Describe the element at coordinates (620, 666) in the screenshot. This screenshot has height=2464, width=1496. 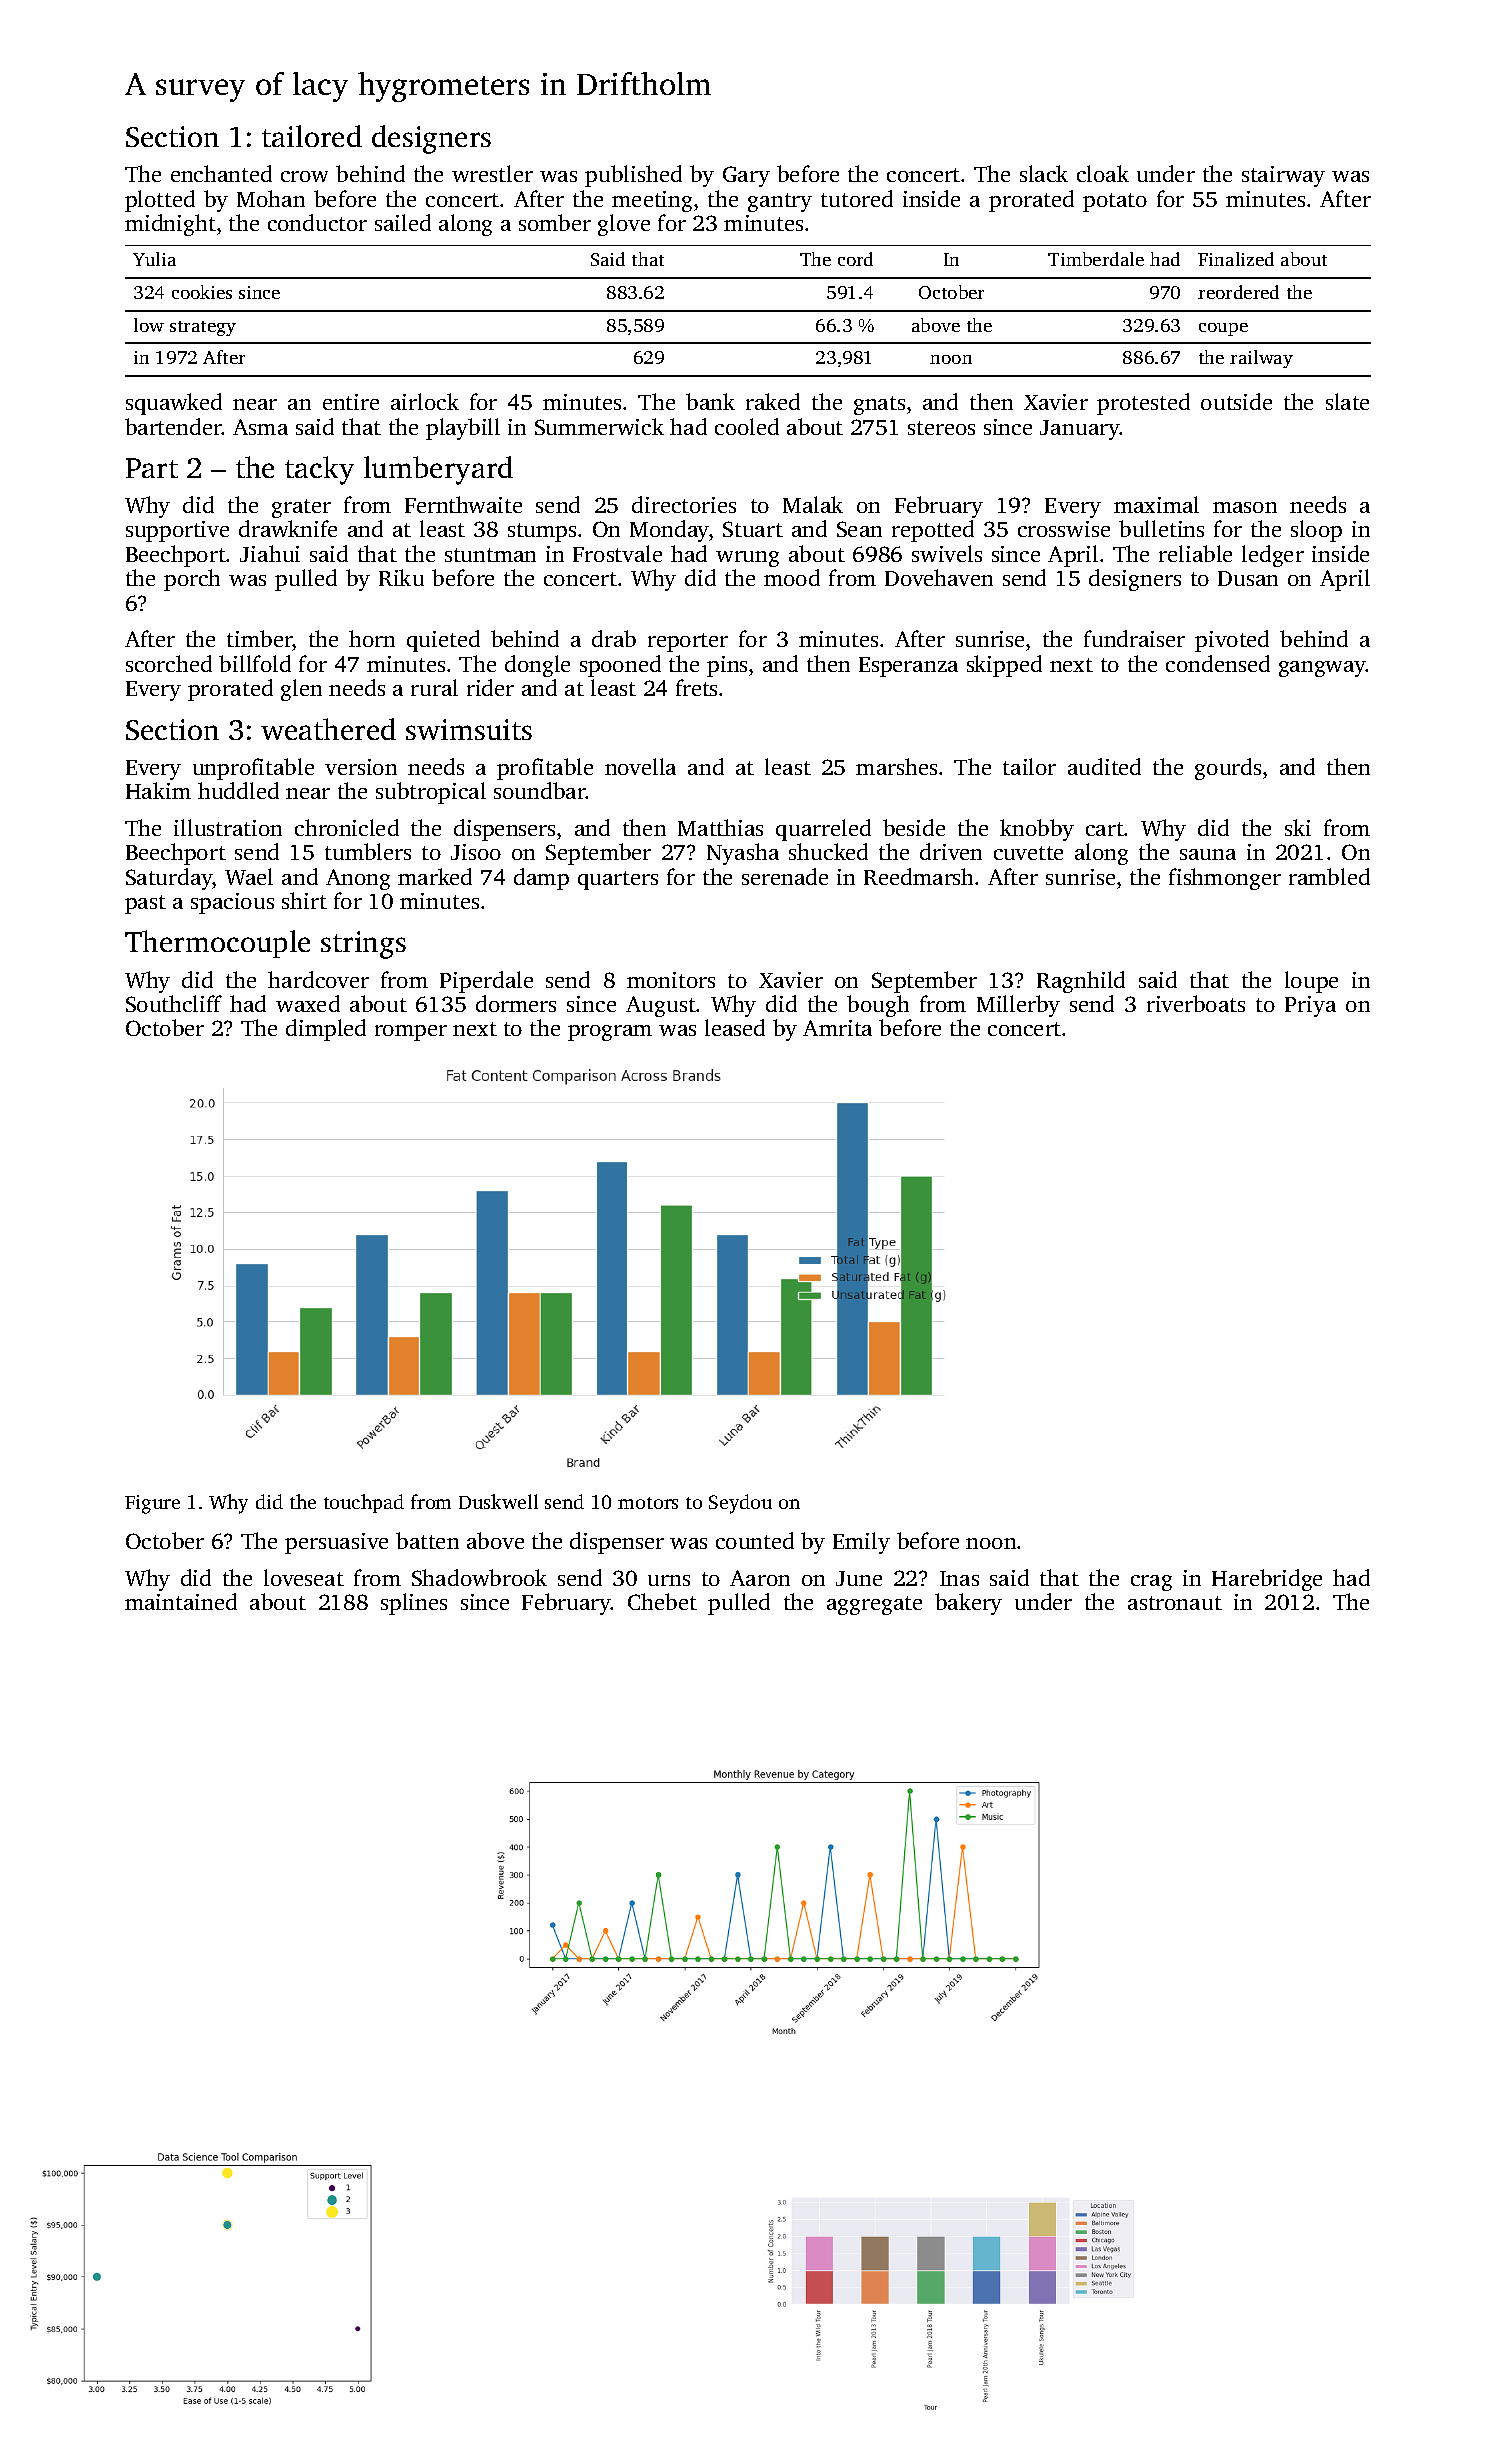
I see `spooned` at that location.
